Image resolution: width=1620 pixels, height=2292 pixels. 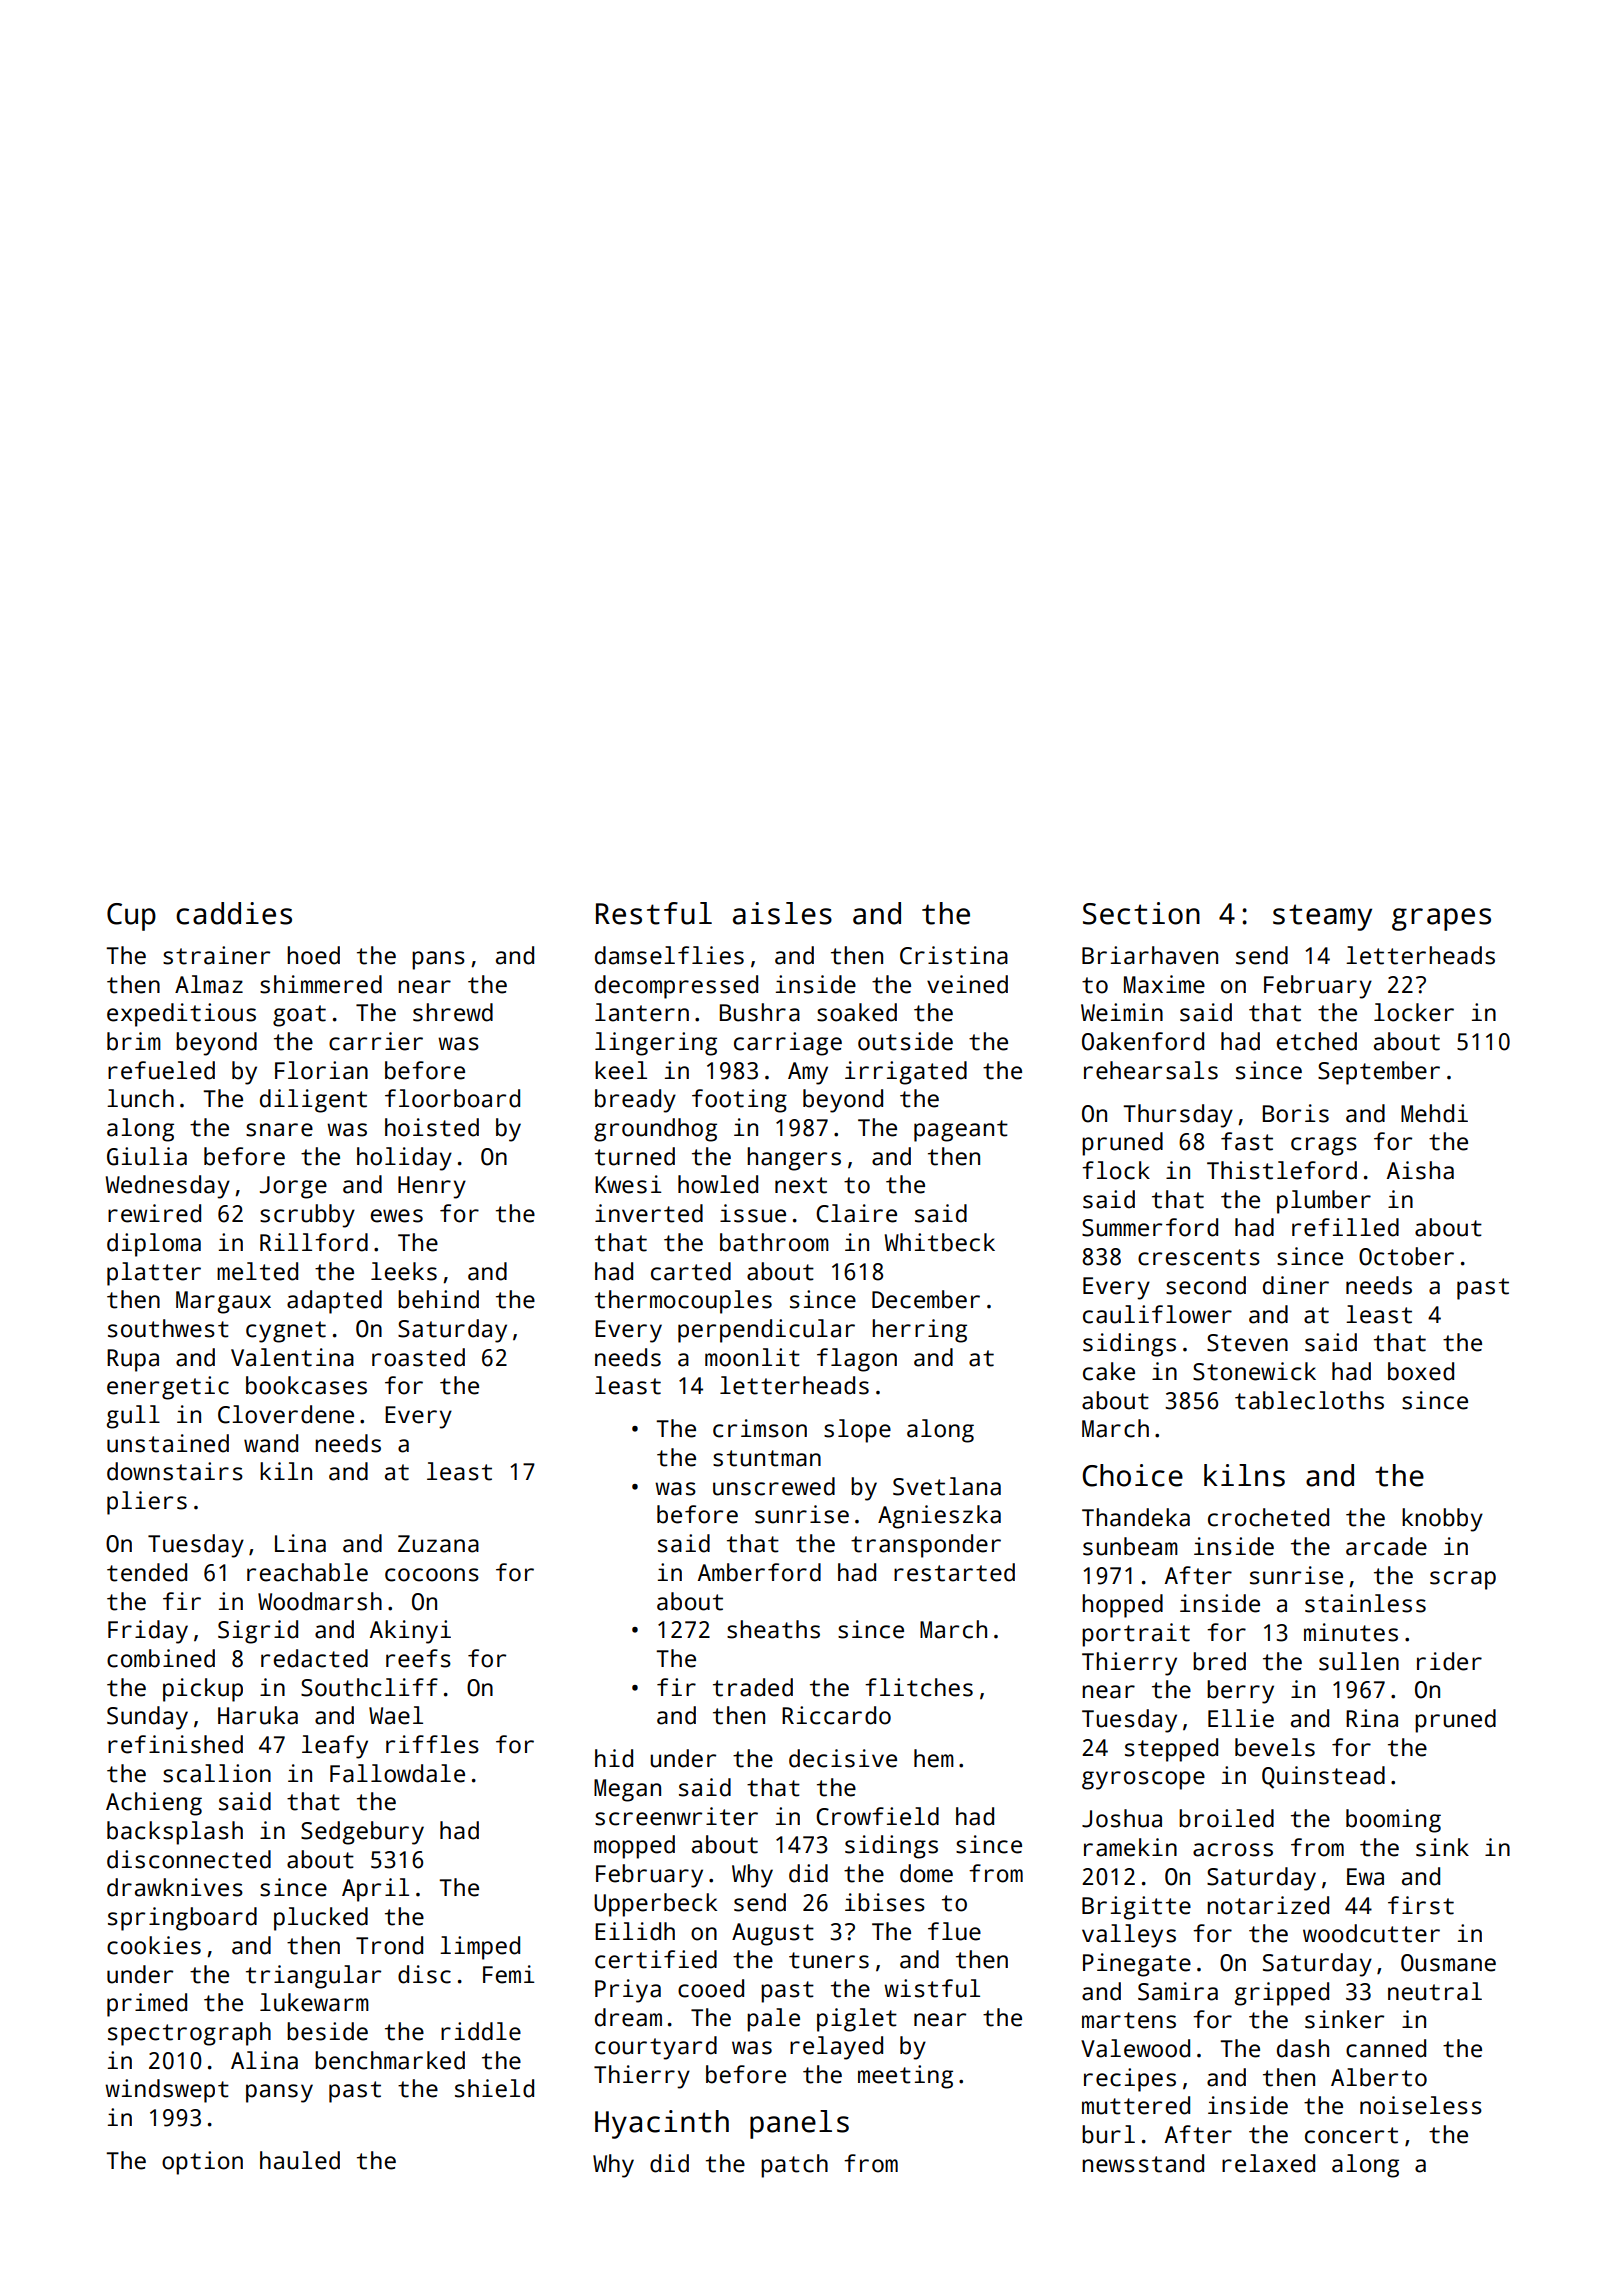 What do you see at coordinates (131, 917) in the screenshot?
I see `Cup` at bounding box center [131, 917].
